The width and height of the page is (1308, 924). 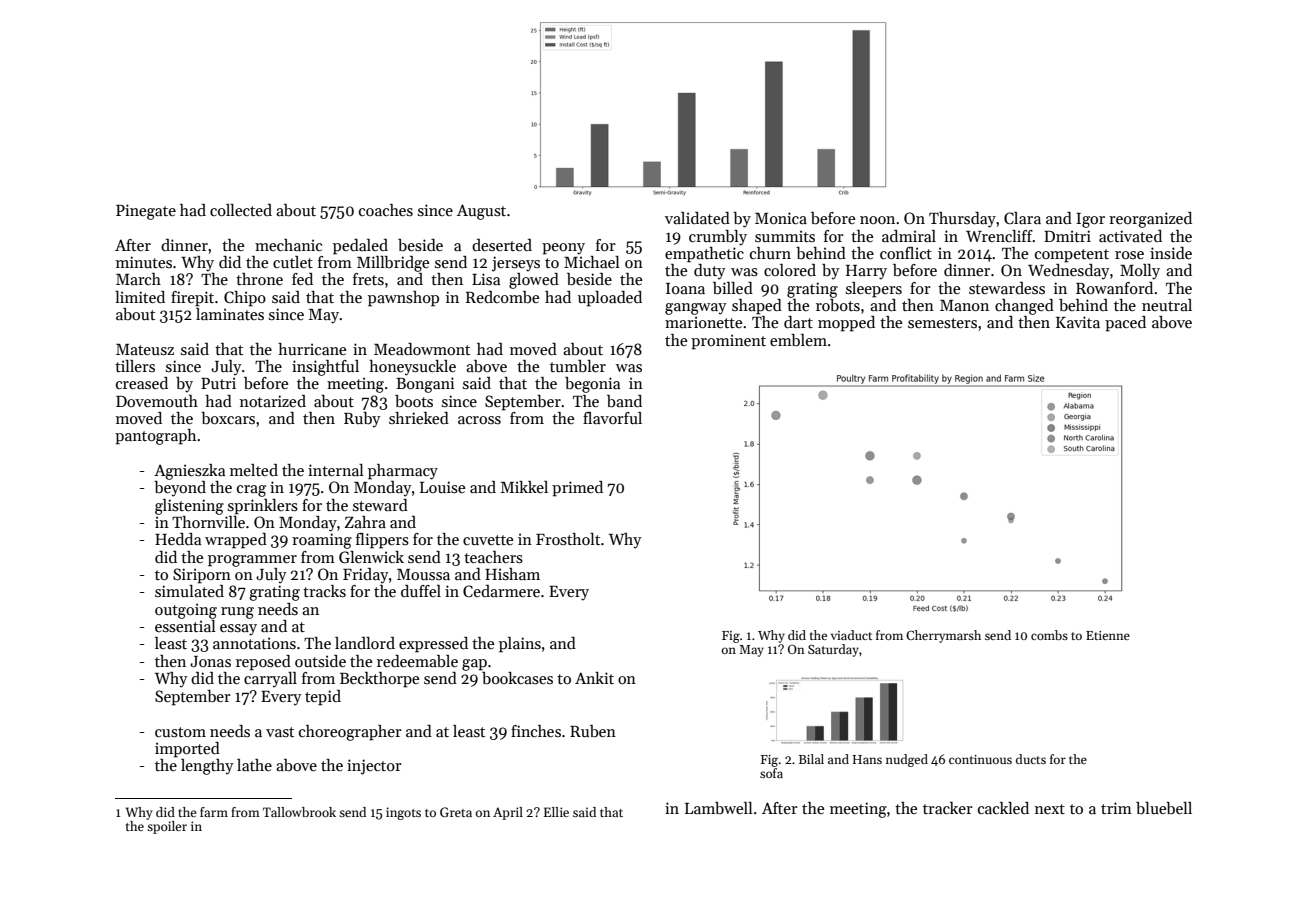 I want to click on tracks, so click(x=324, y=591).
